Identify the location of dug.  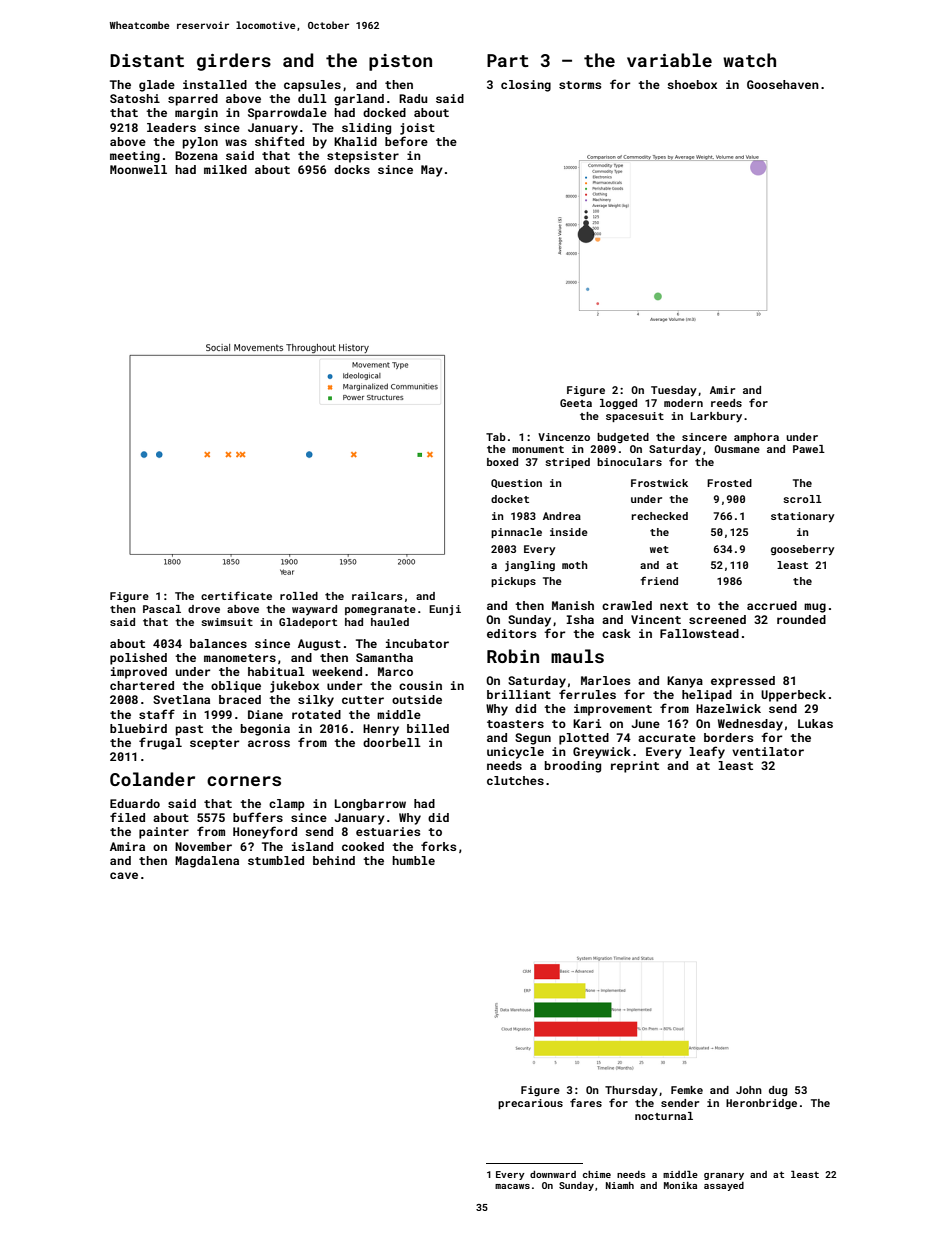
(778, 1091).
